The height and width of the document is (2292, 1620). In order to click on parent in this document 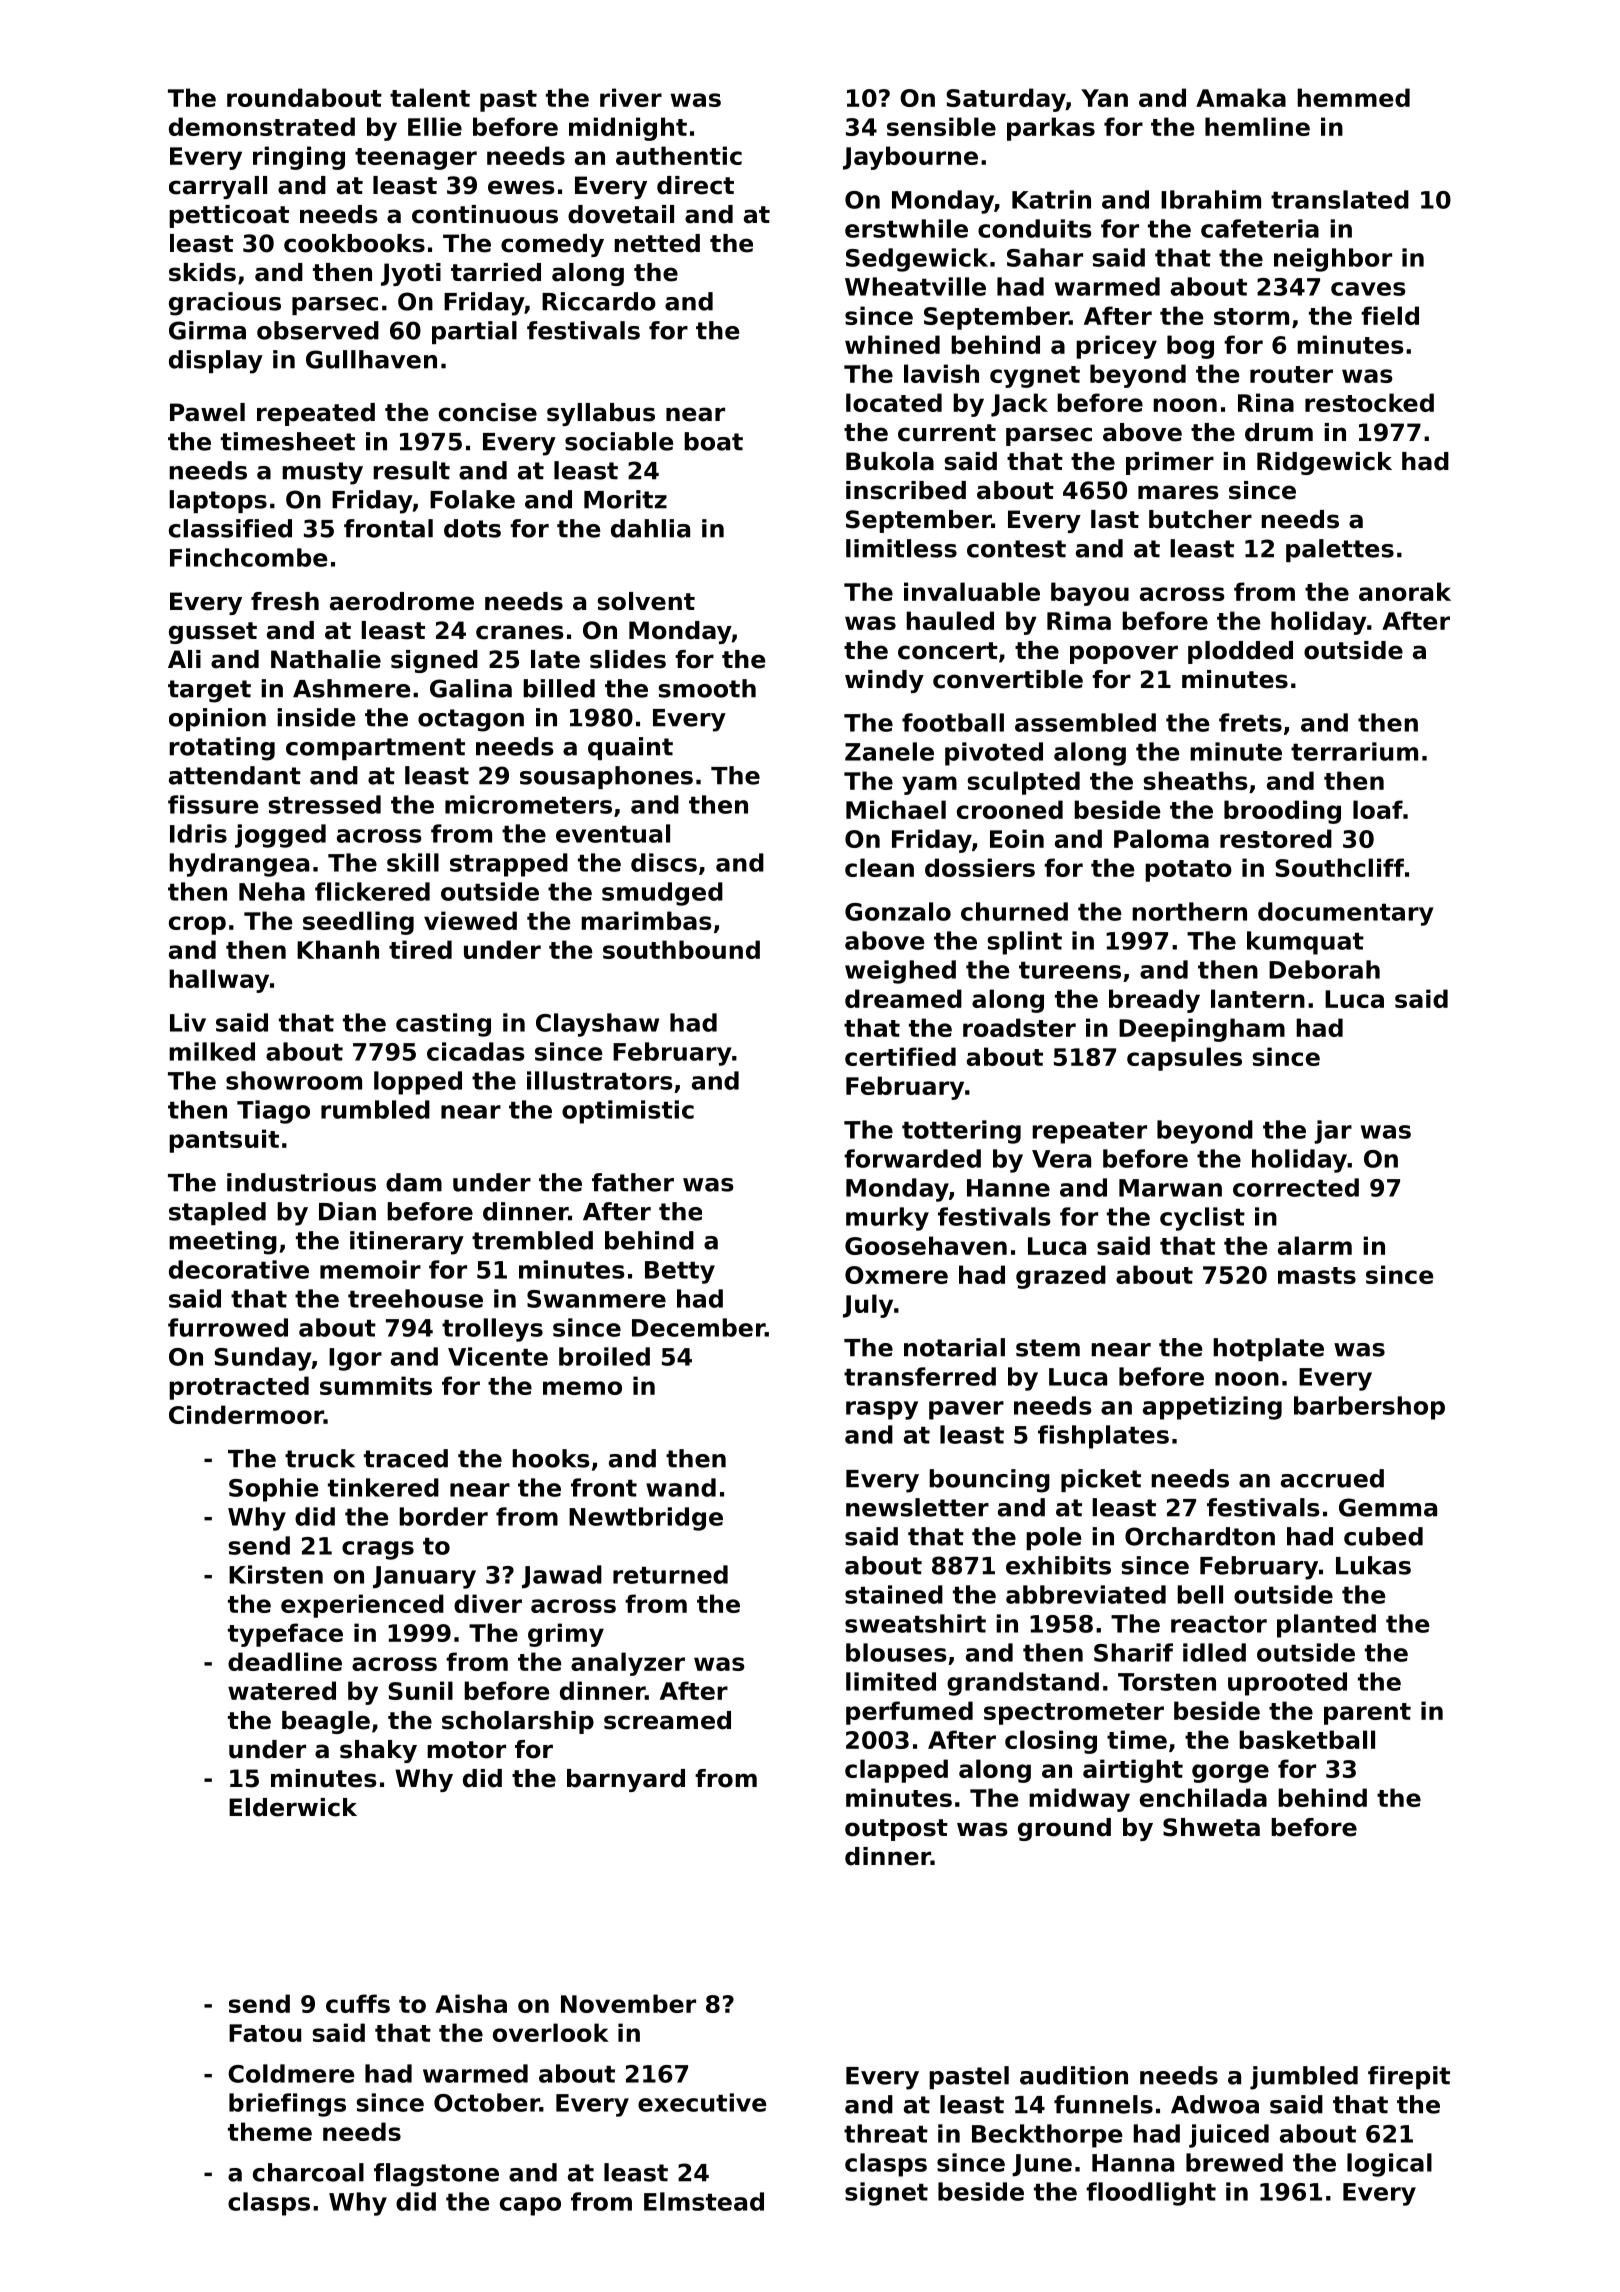, I will do `click(1367, 1714)`.
